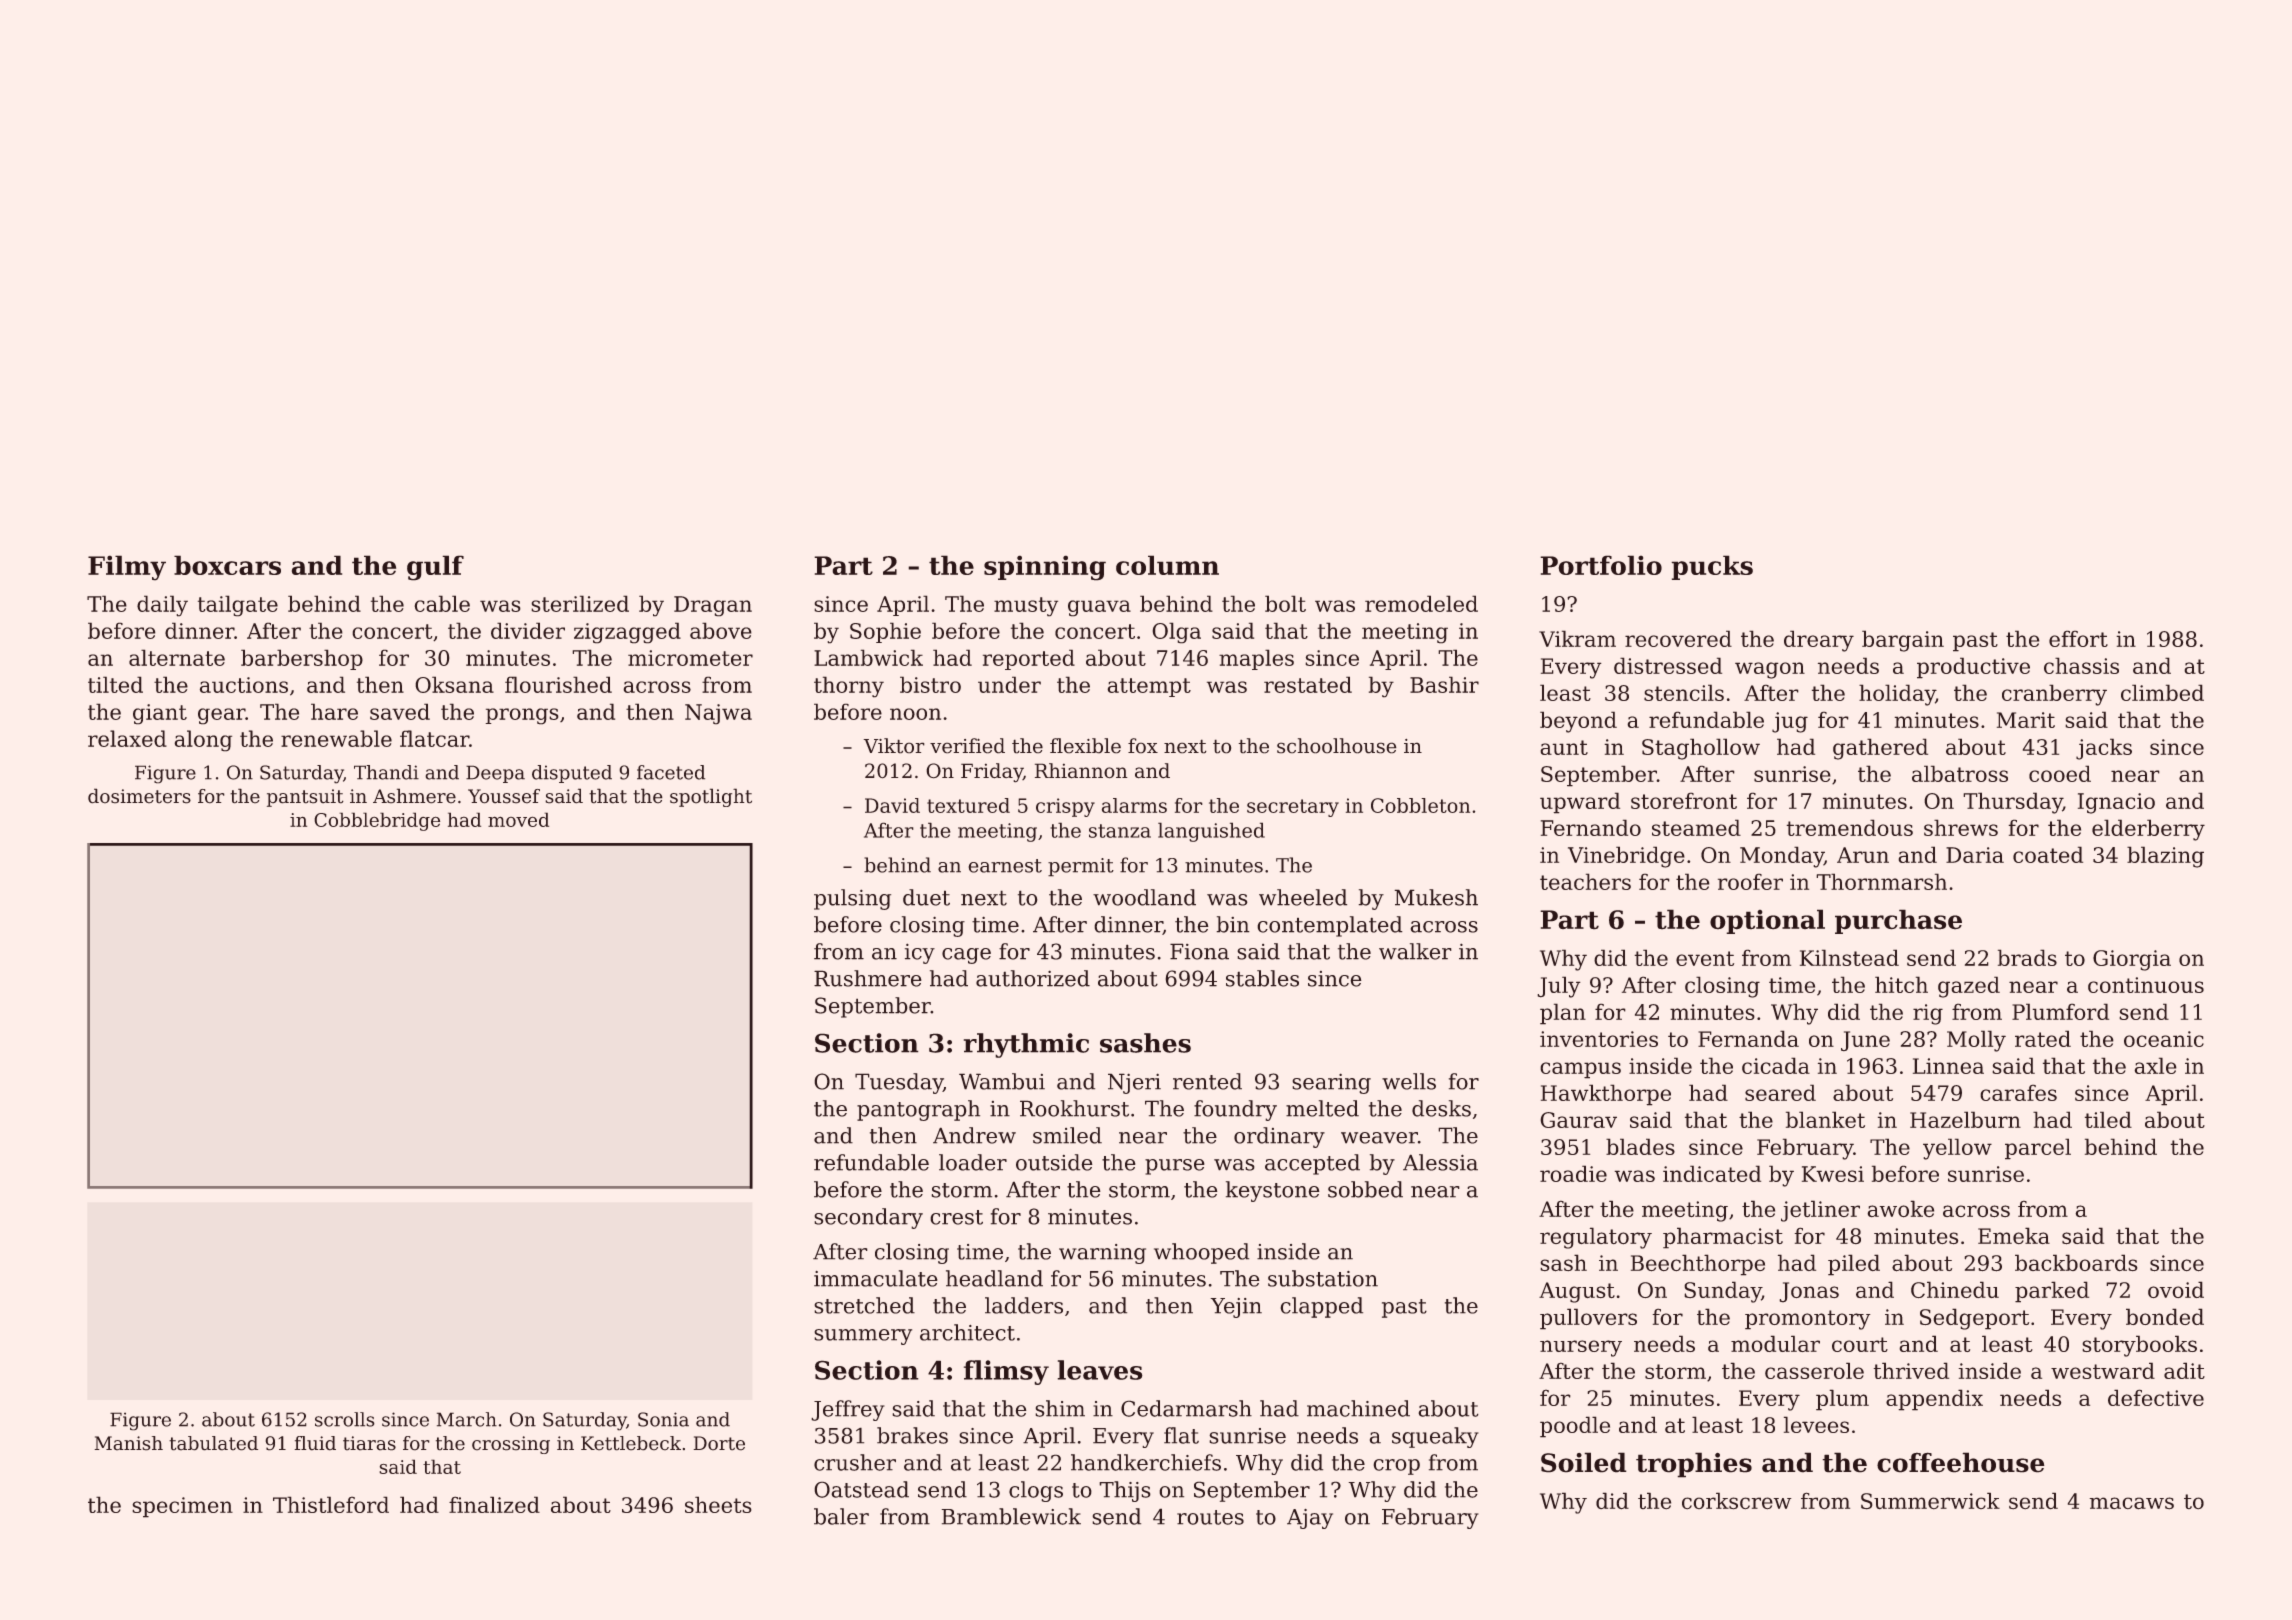 The height and width of the page is (1620, 2292). I want to click on March, so click(467, 1419).
